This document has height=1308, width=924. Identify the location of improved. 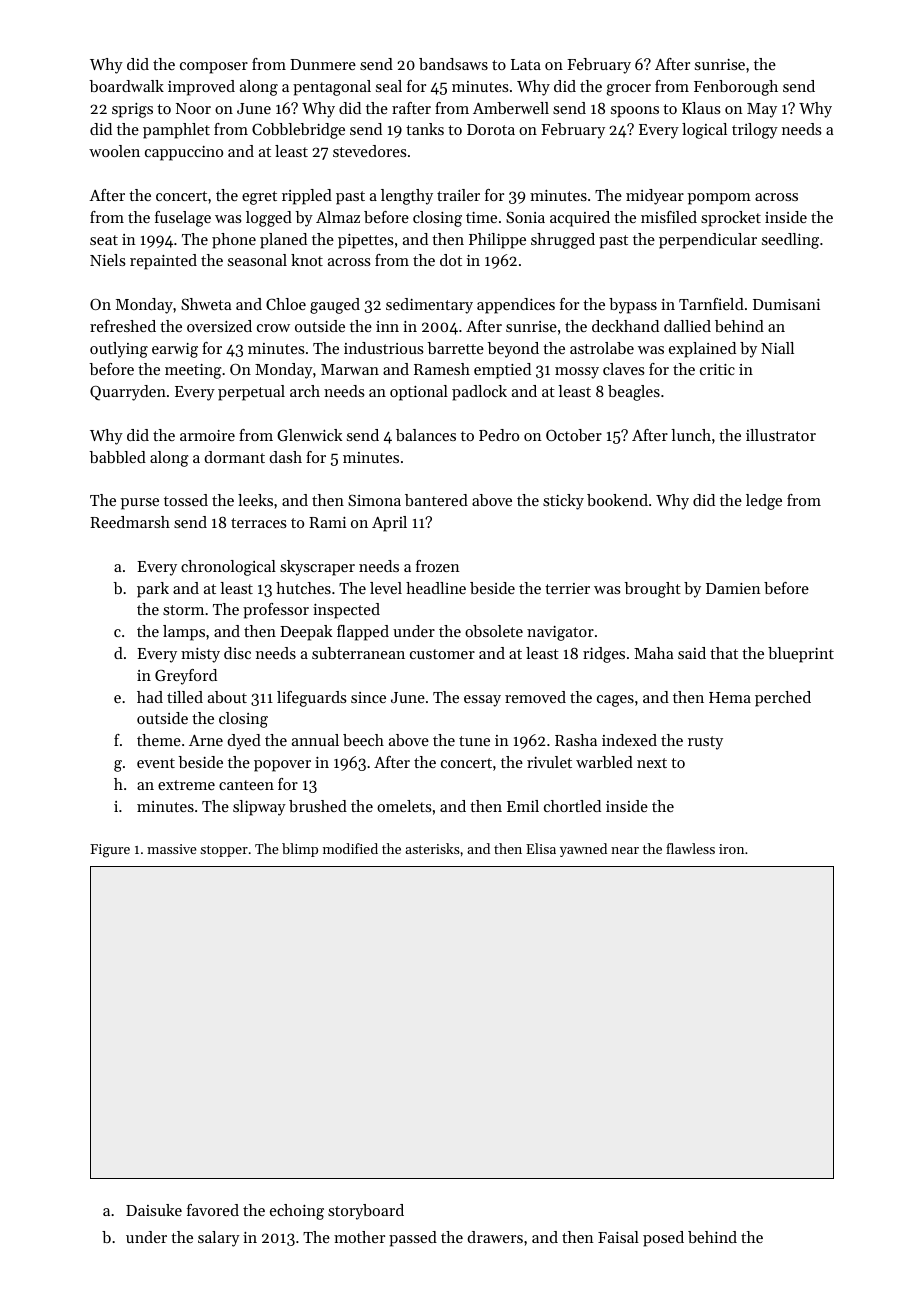
(201, 88).
